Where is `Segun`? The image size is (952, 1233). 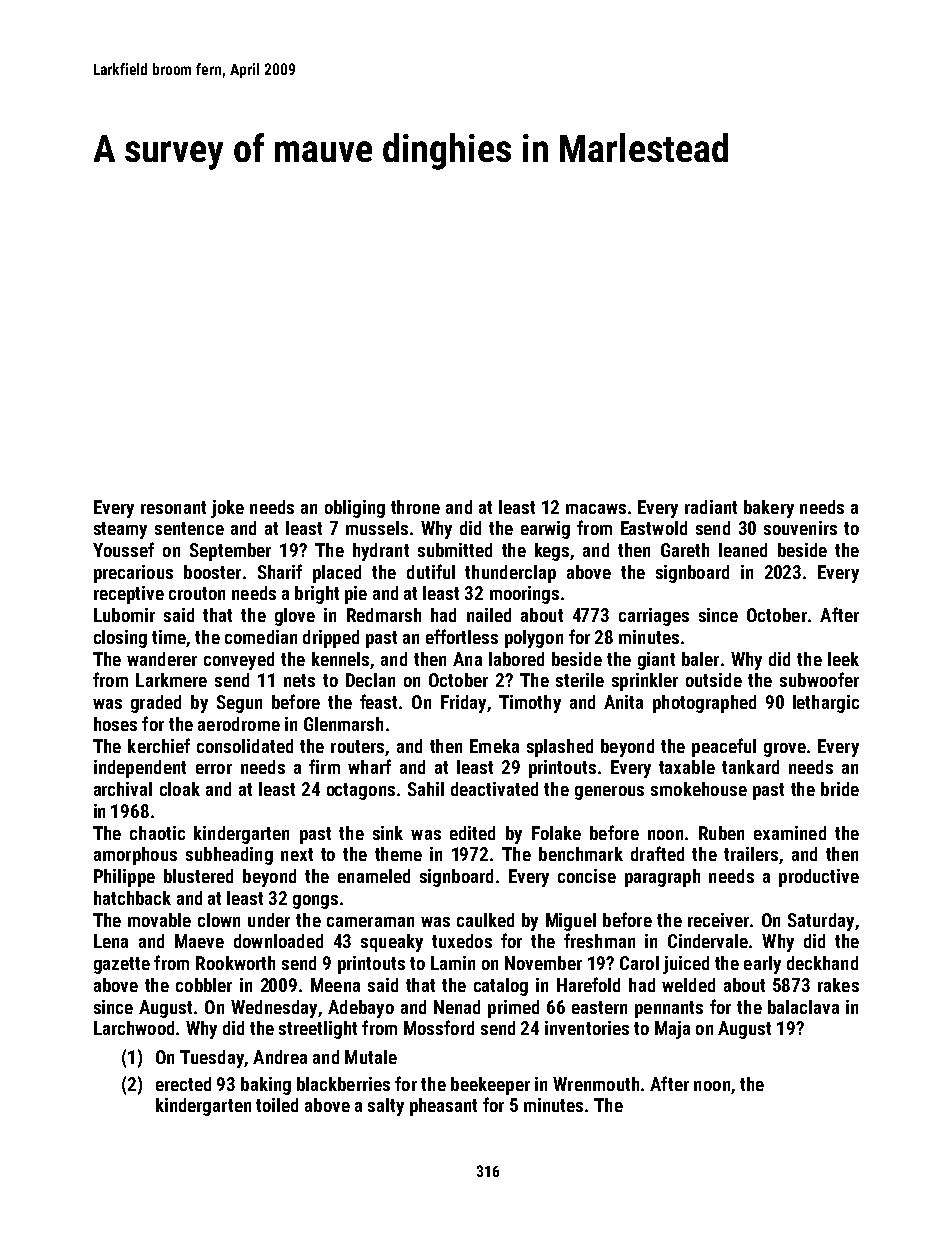
Segun is located at coordinates (239, 704).
